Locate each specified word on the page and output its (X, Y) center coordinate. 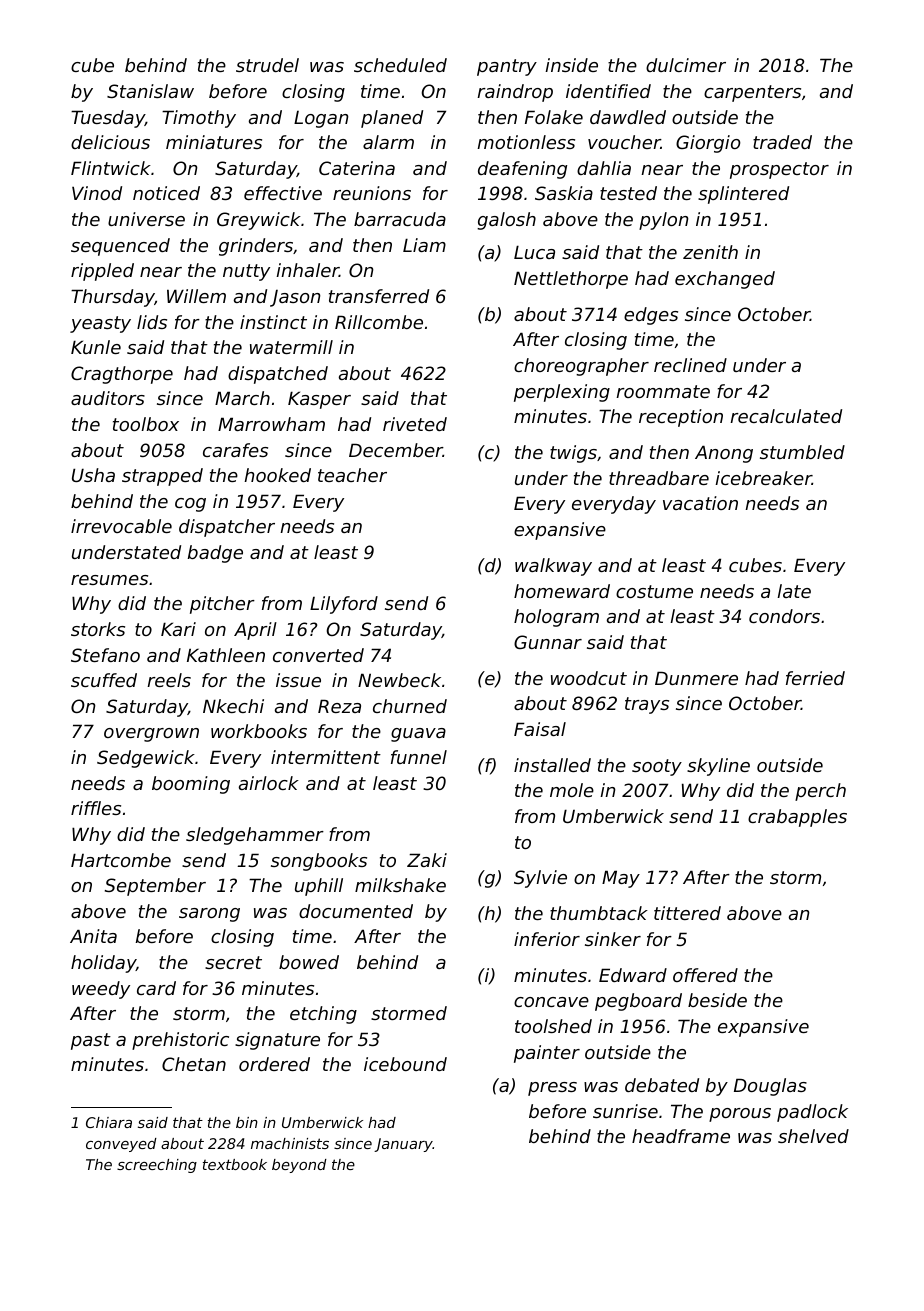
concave (551, 1002)
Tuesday (108, 119)
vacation (700, 503)
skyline (718, 767)
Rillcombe (379, 322)
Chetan (194, 1064)
